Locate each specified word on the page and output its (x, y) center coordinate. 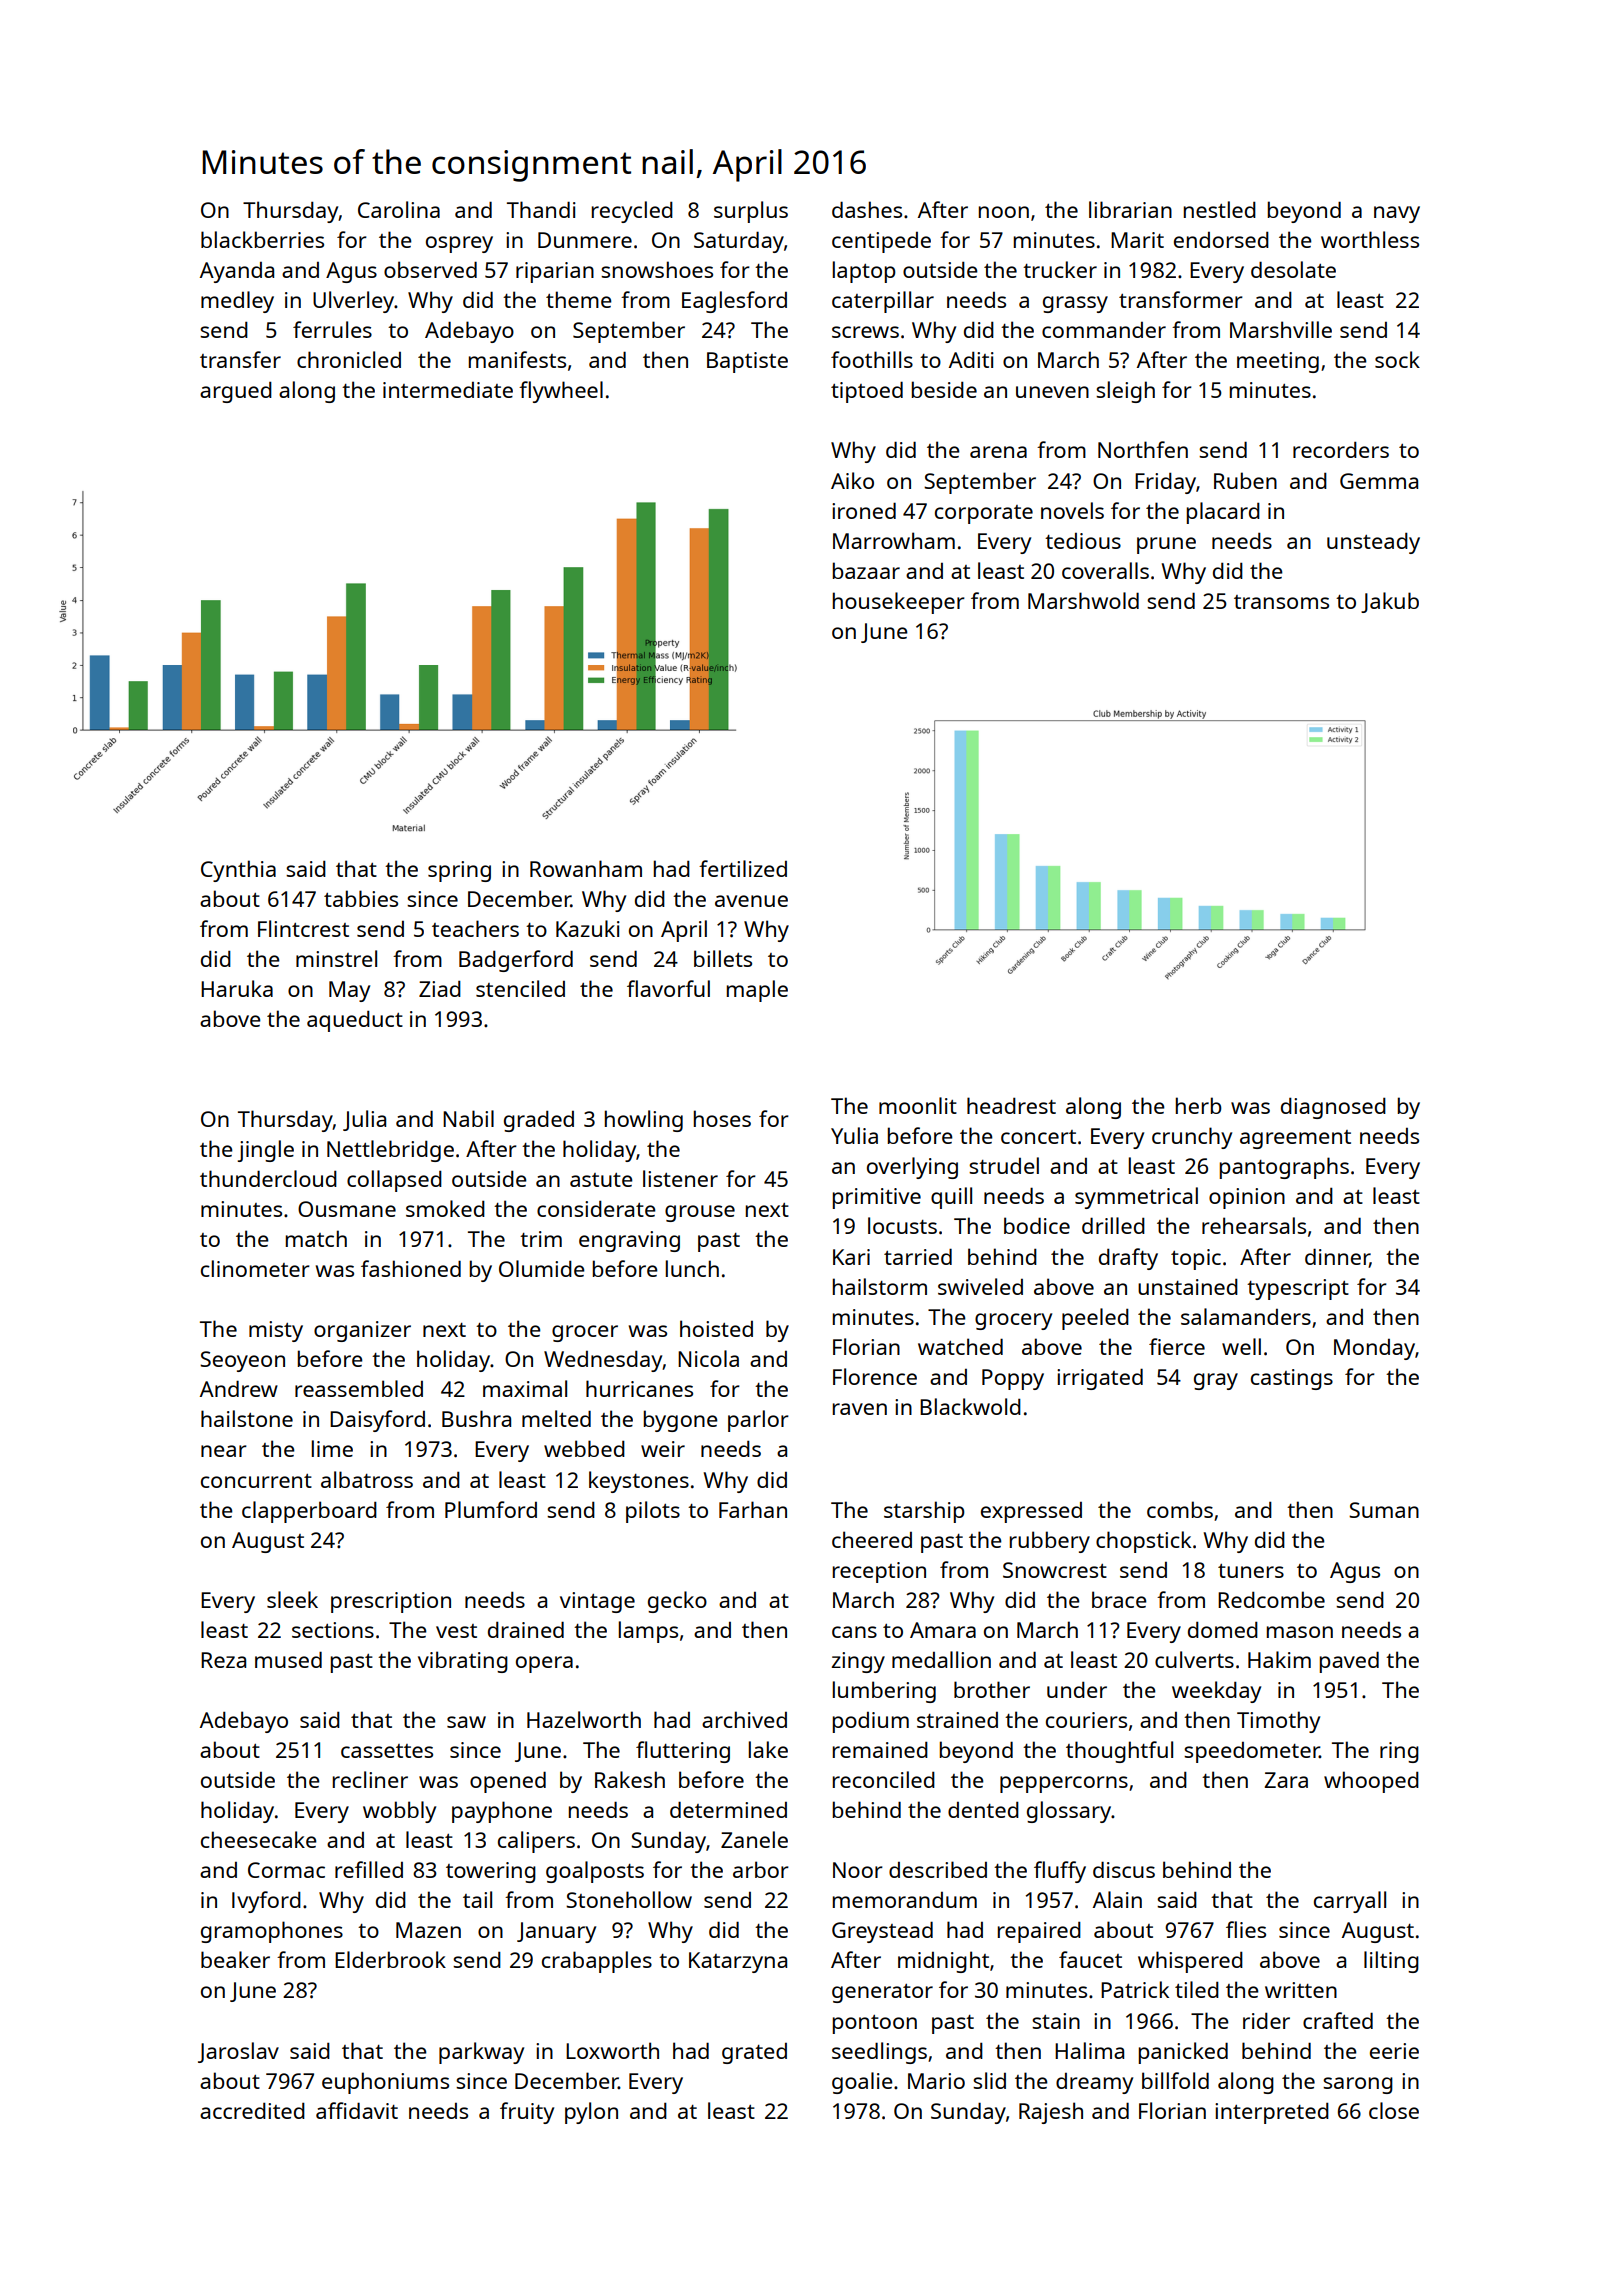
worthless (1370, 239)
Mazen (428, 1930)
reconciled (884, 1779)
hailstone (247, 1418)
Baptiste (747, 362)
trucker (1060, 269)
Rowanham (586, 868)
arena (998, 452)
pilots (653, 1512)
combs (1180, 1509)
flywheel (561, 392)
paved (1349, 1662)
